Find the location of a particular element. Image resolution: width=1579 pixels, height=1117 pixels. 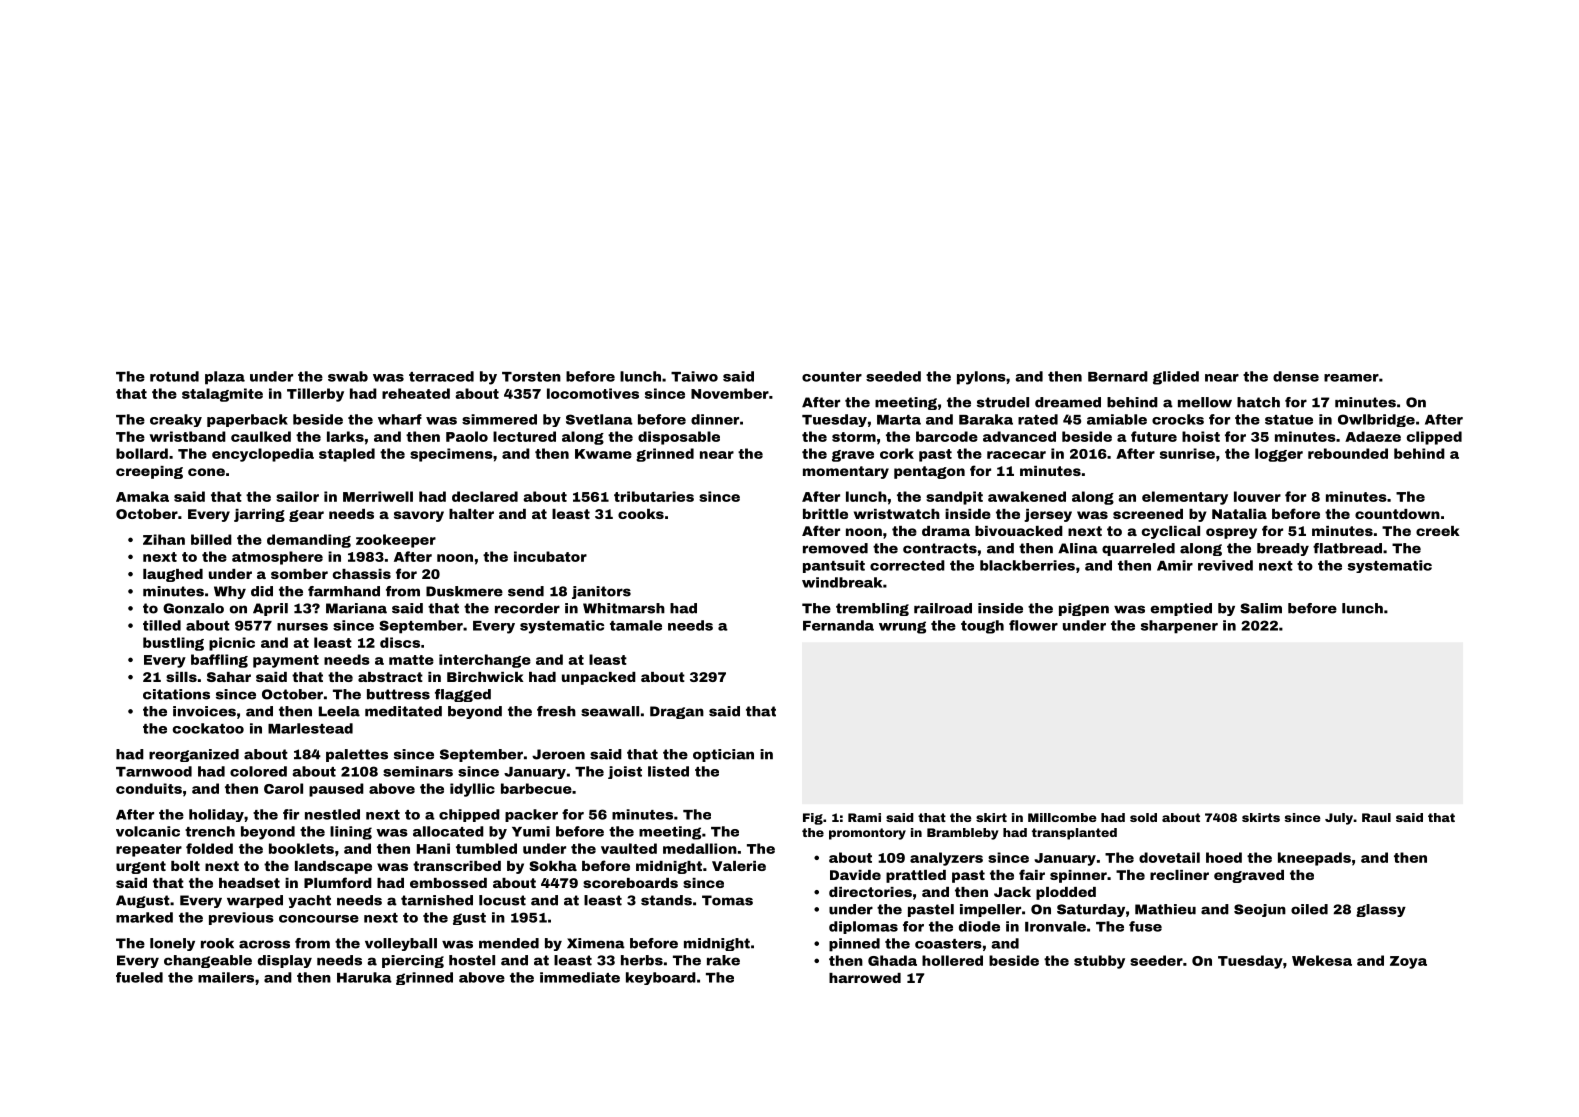

fueled is located at coordinates (139, 977).
